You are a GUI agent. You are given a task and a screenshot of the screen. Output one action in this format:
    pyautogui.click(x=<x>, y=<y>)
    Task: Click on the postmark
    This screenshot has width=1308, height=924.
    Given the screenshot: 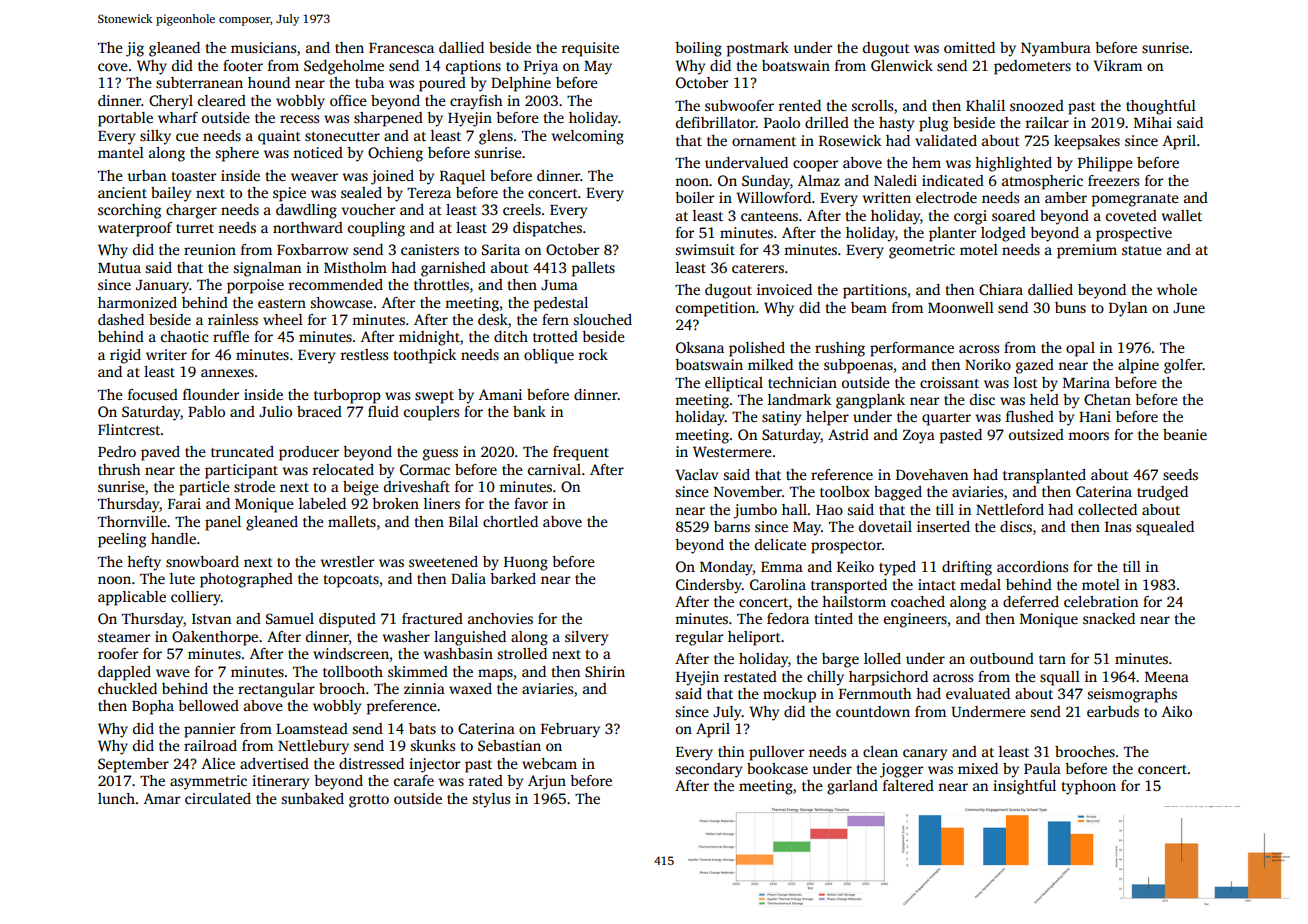 What is the action you would take?
    pyautogui.click(x=758, y=49)
